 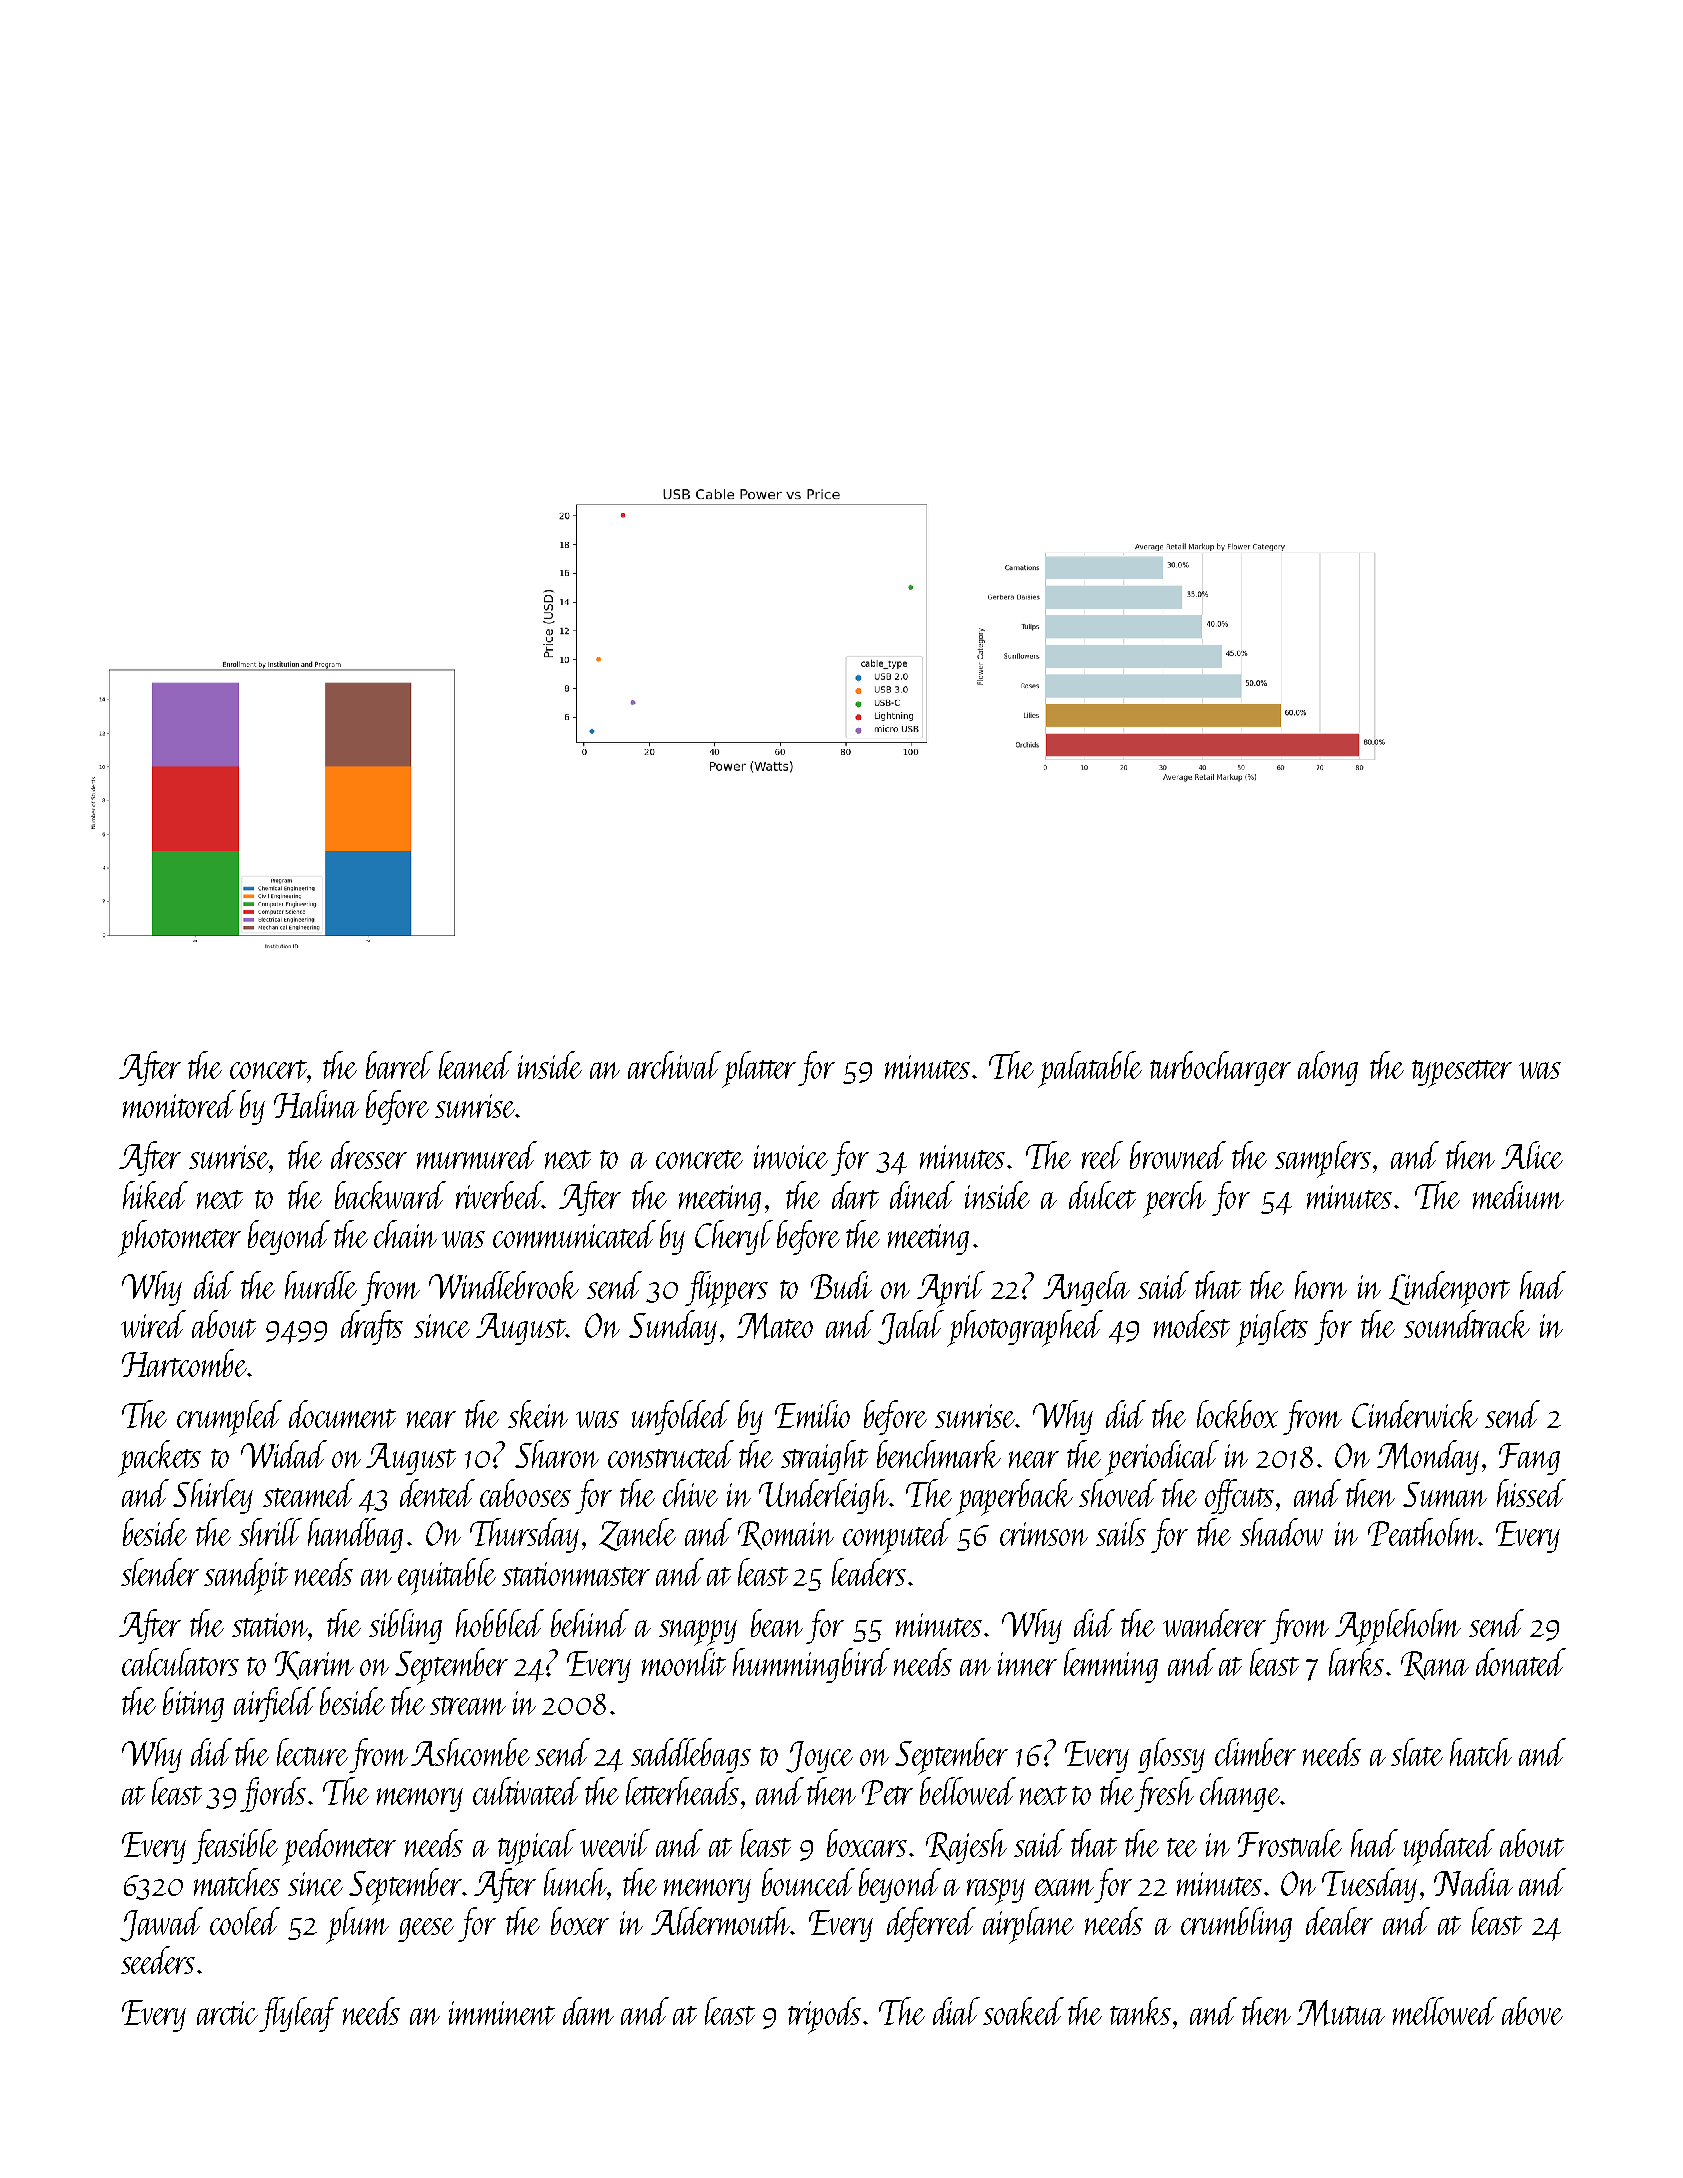 What do you see at coordinates (1023, 2011) in the screenshot?
I see `soaked` at bounding box center [1023, 2011].
